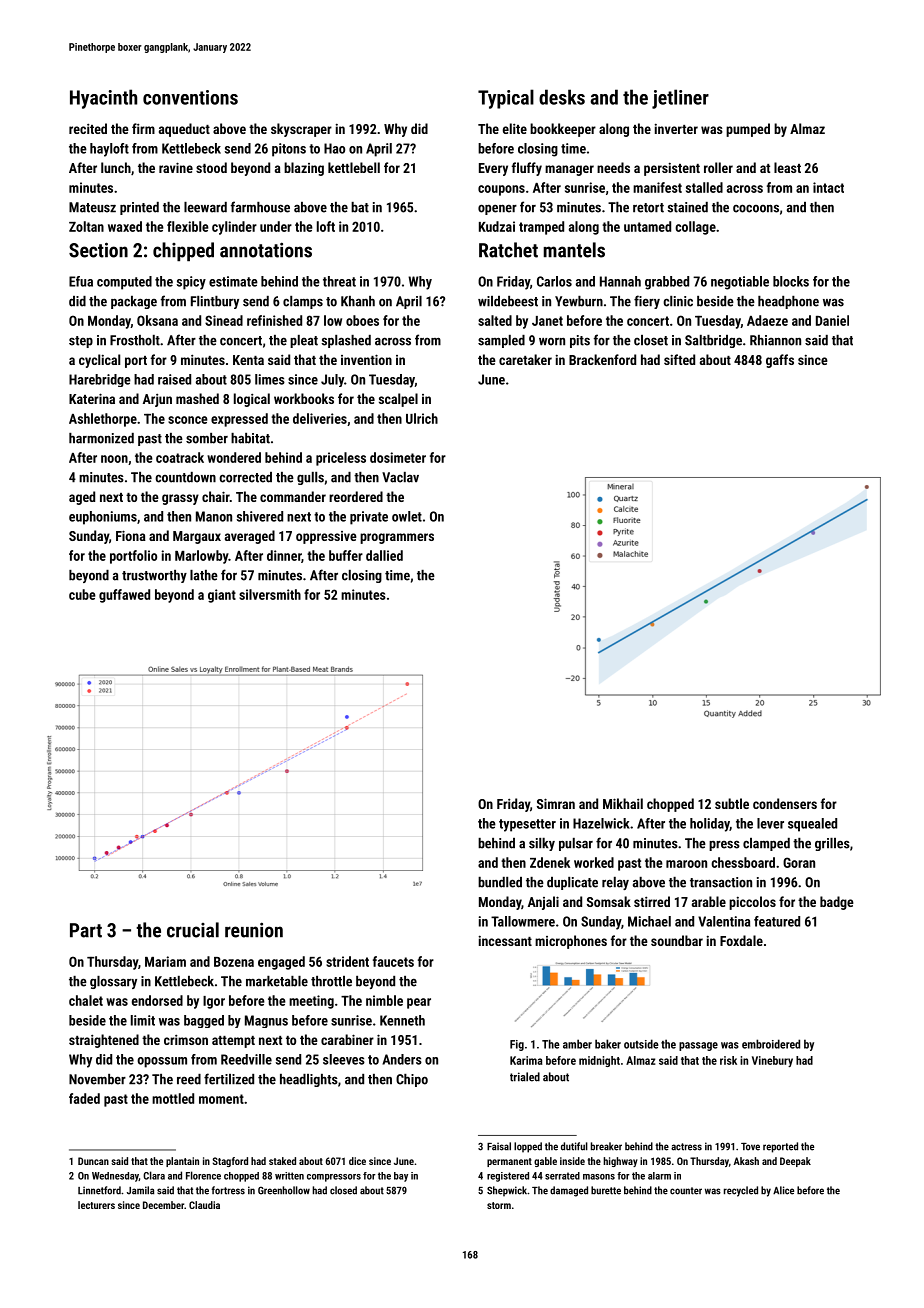 The image size is (924, 1308). I want to click on Hyacinth, so click(103, 99).
